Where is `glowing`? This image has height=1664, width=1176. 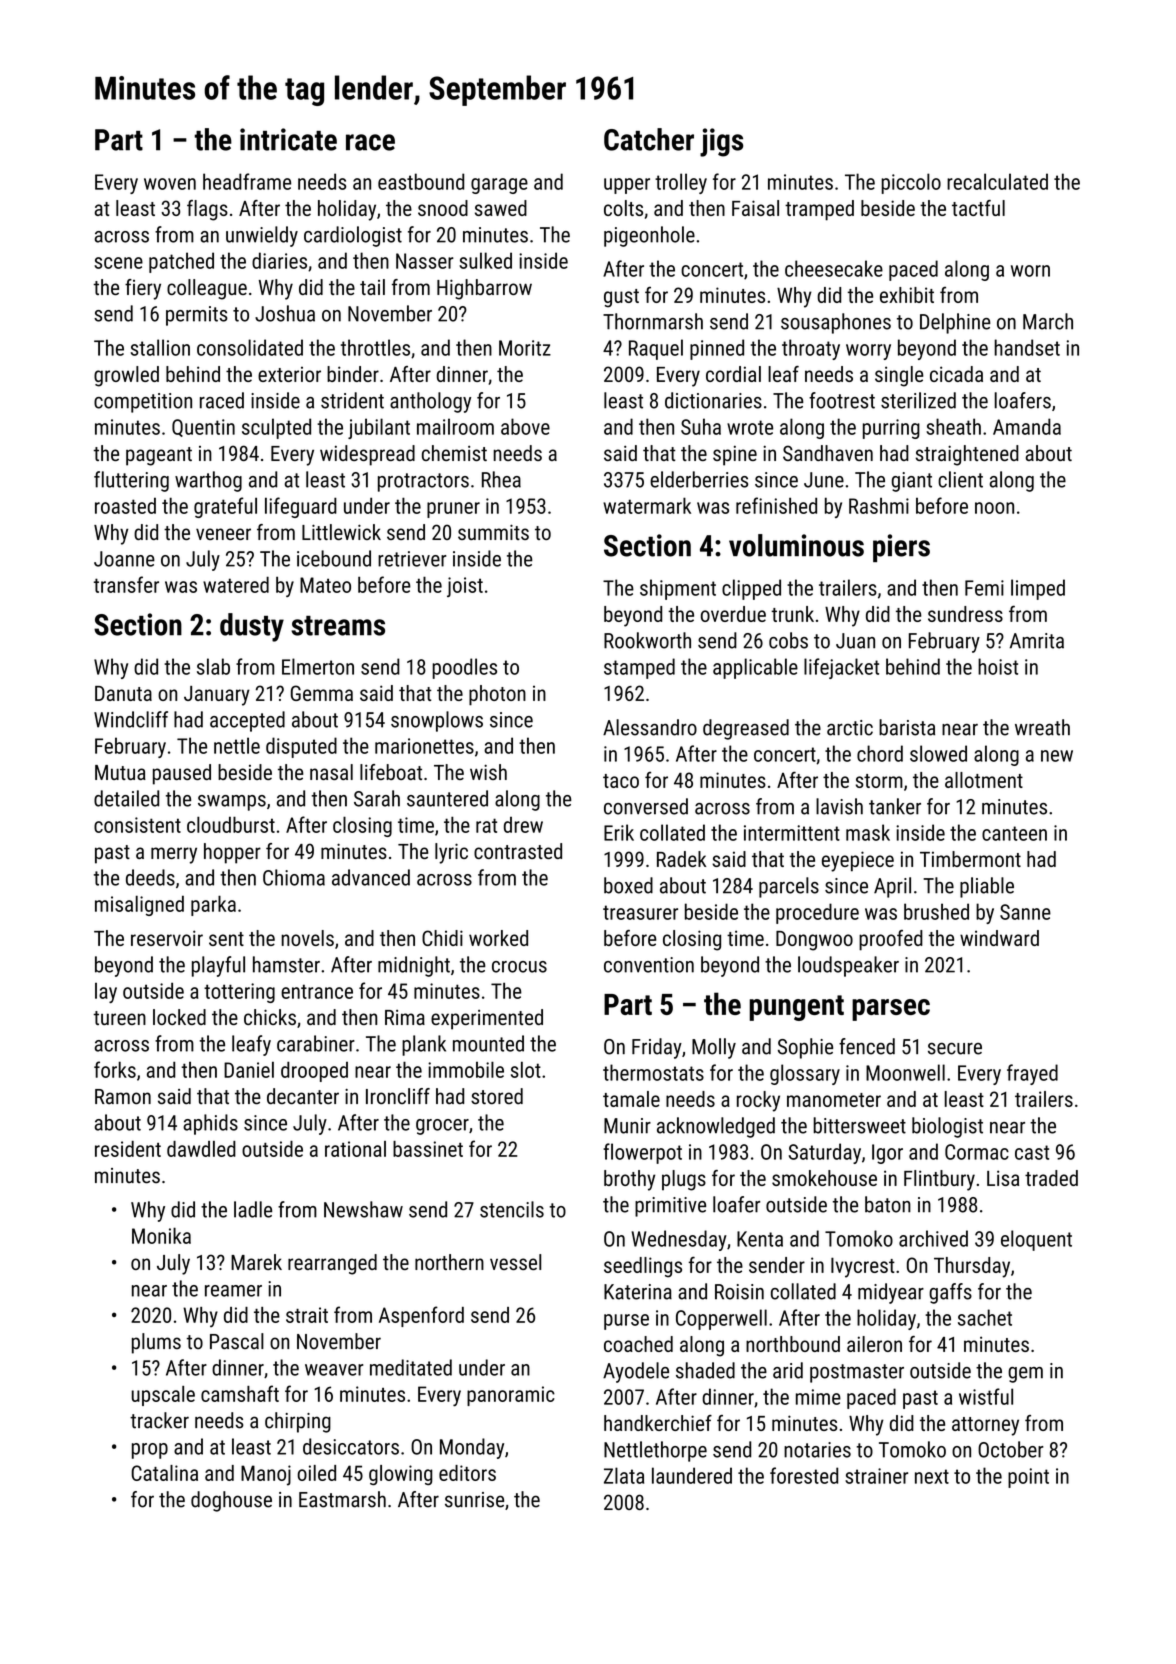 glowing is located at coordinates (401, 1475).
